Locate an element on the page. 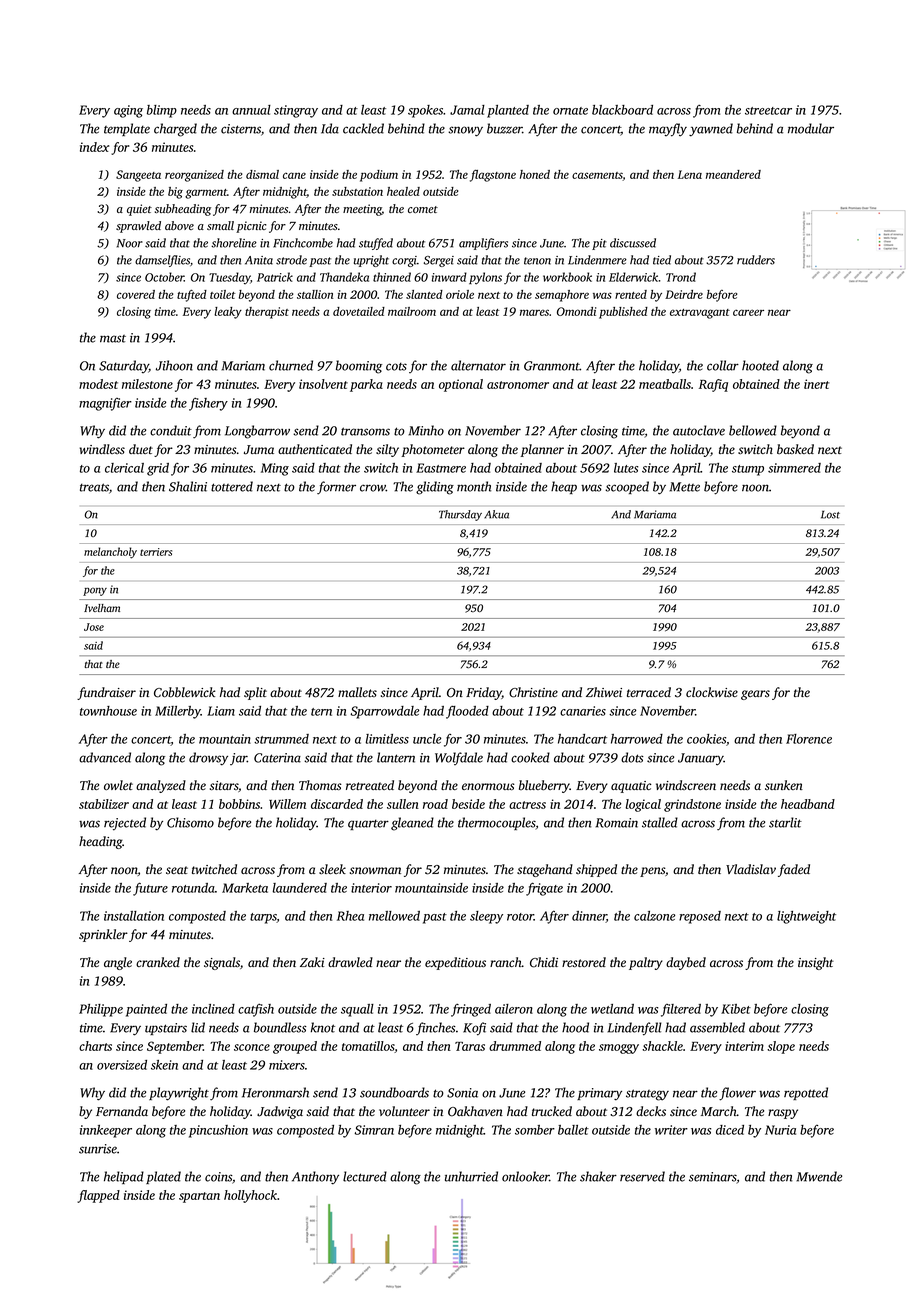 The width and height of the page is (924, 1308). Akua is located at coordinates (496, 514).
